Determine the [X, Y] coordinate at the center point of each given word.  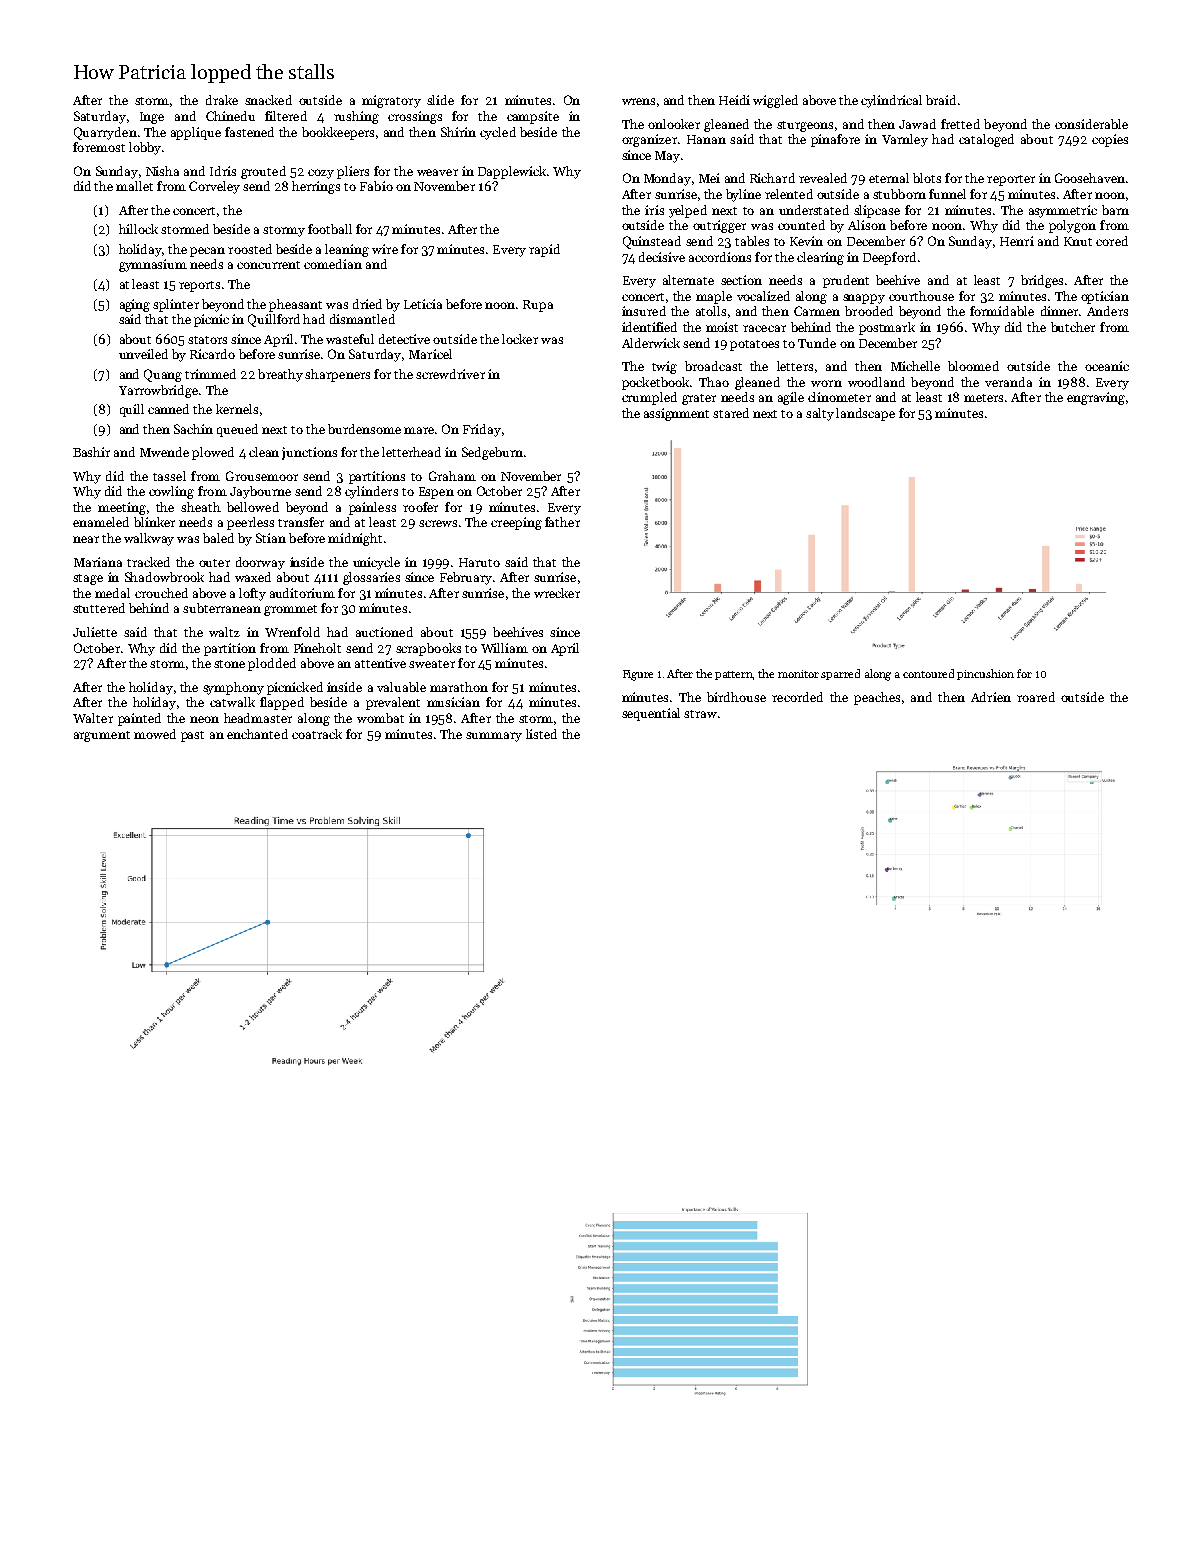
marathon [459, 687]
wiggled [775, 101]
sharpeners [337, 375]
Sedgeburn [492, 453]
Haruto [479, 562]
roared [1036, 697]
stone [229, 664]
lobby [145, 148]
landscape [865, 414]
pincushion [985, 674]
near [86, 539]
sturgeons [805, 126]
